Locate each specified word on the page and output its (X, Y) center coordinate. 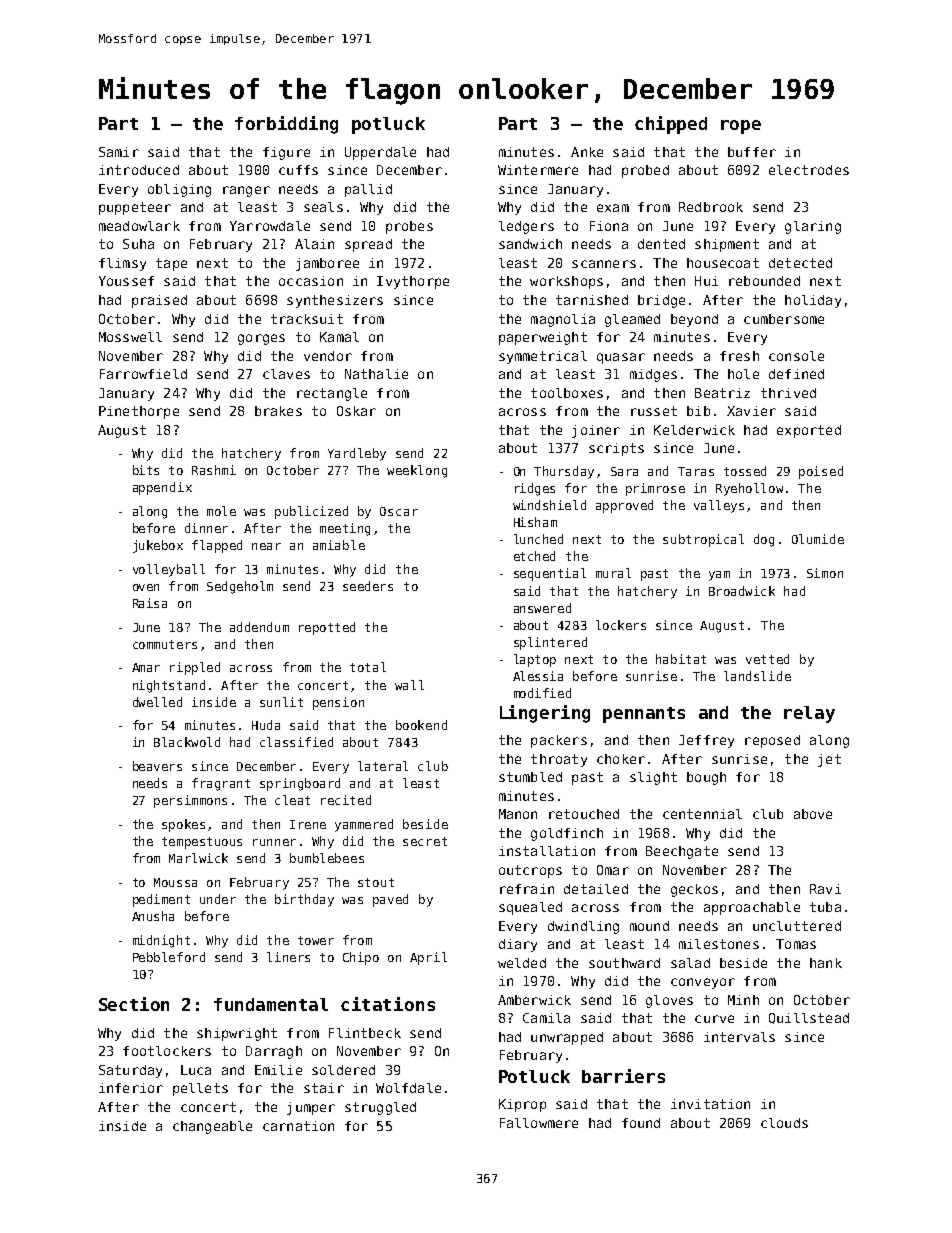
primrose (655, 489)
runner (274, 842)
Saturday (130, 1071)
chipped (671, 125)
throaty (559, 760)
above (813, 814)
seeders (368, 586)
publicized (311, 512)
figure (286, 153)
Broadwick (742, 591)
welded (522, 963)
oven (146, 587)
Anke (587, 152)
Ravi (825, 889)
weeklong (417, 471)
